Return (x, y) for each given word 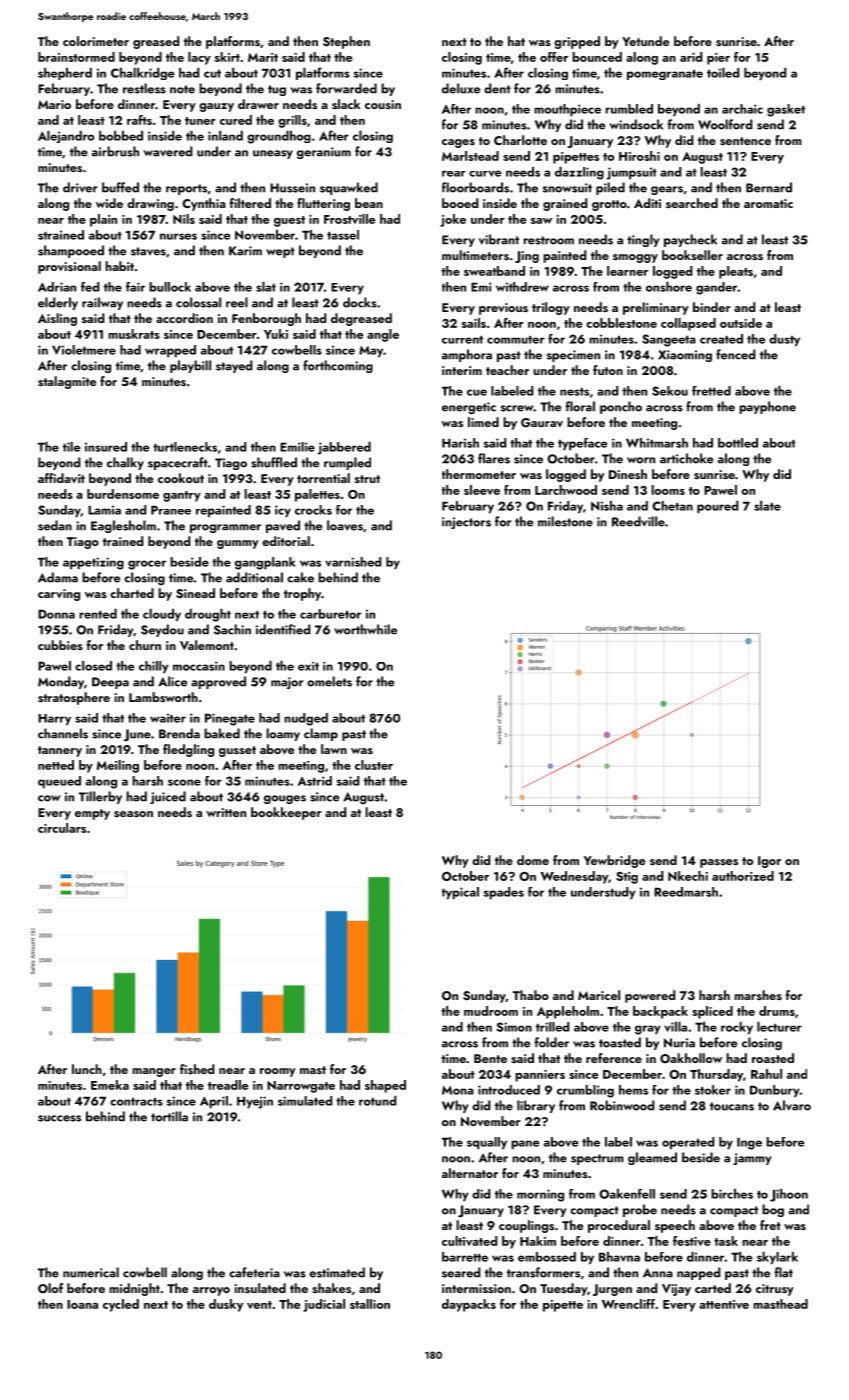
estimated (337, 1272)
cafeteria (254, 1272)
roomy (278, 1072)
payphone (767, 407)
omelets (329, 681)
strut (367, 479)
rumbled (629, 109)
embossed (547, 1257)
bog (773, 1210)
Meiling (118, 766)
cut (212, 74)
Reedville (638, 521)
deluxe (461, 88)
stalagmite (67, 382)
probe (640, 1210)
